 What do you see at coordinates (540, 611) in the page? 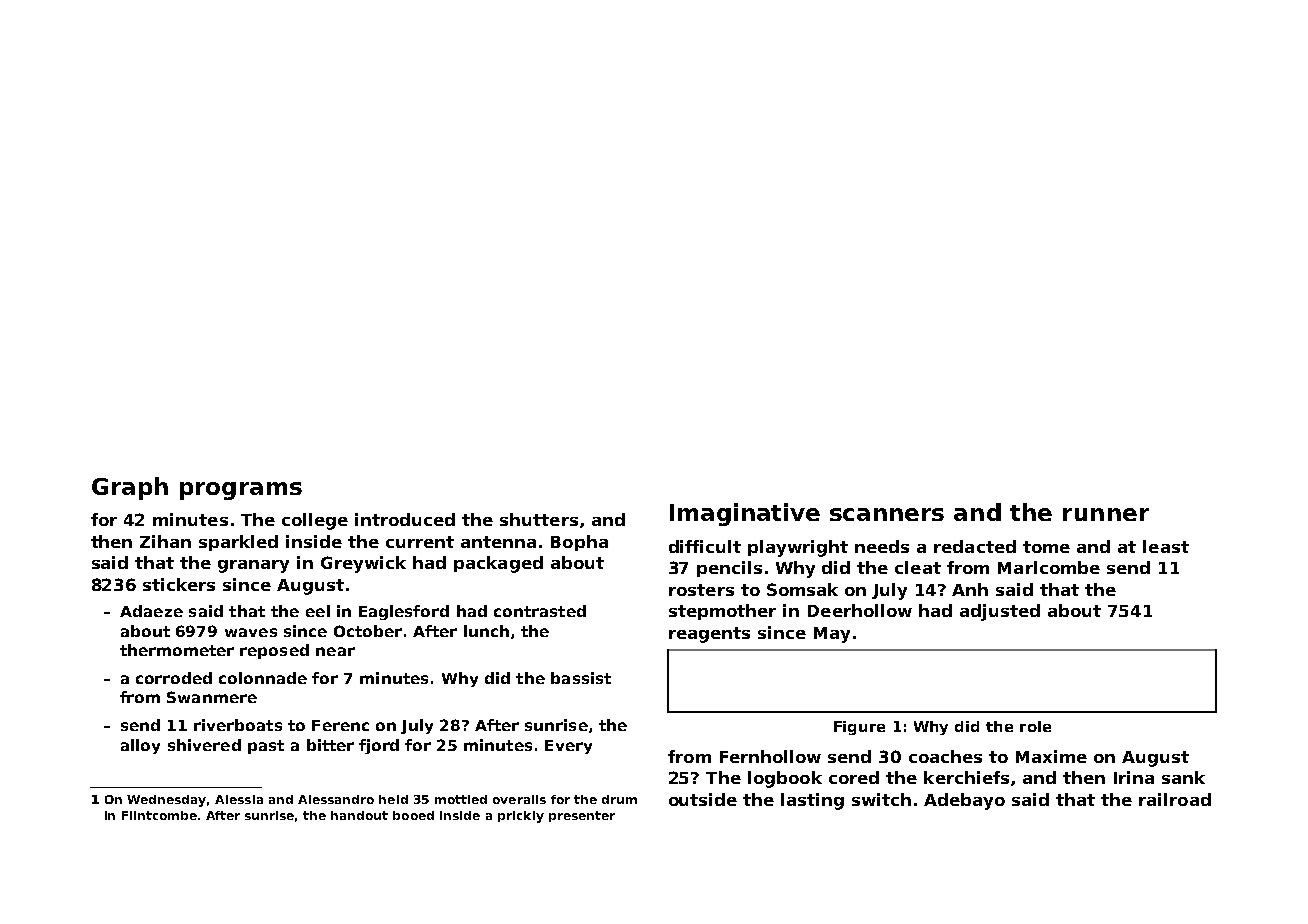
I see `contrasted` at bounding box center [540, 611].
